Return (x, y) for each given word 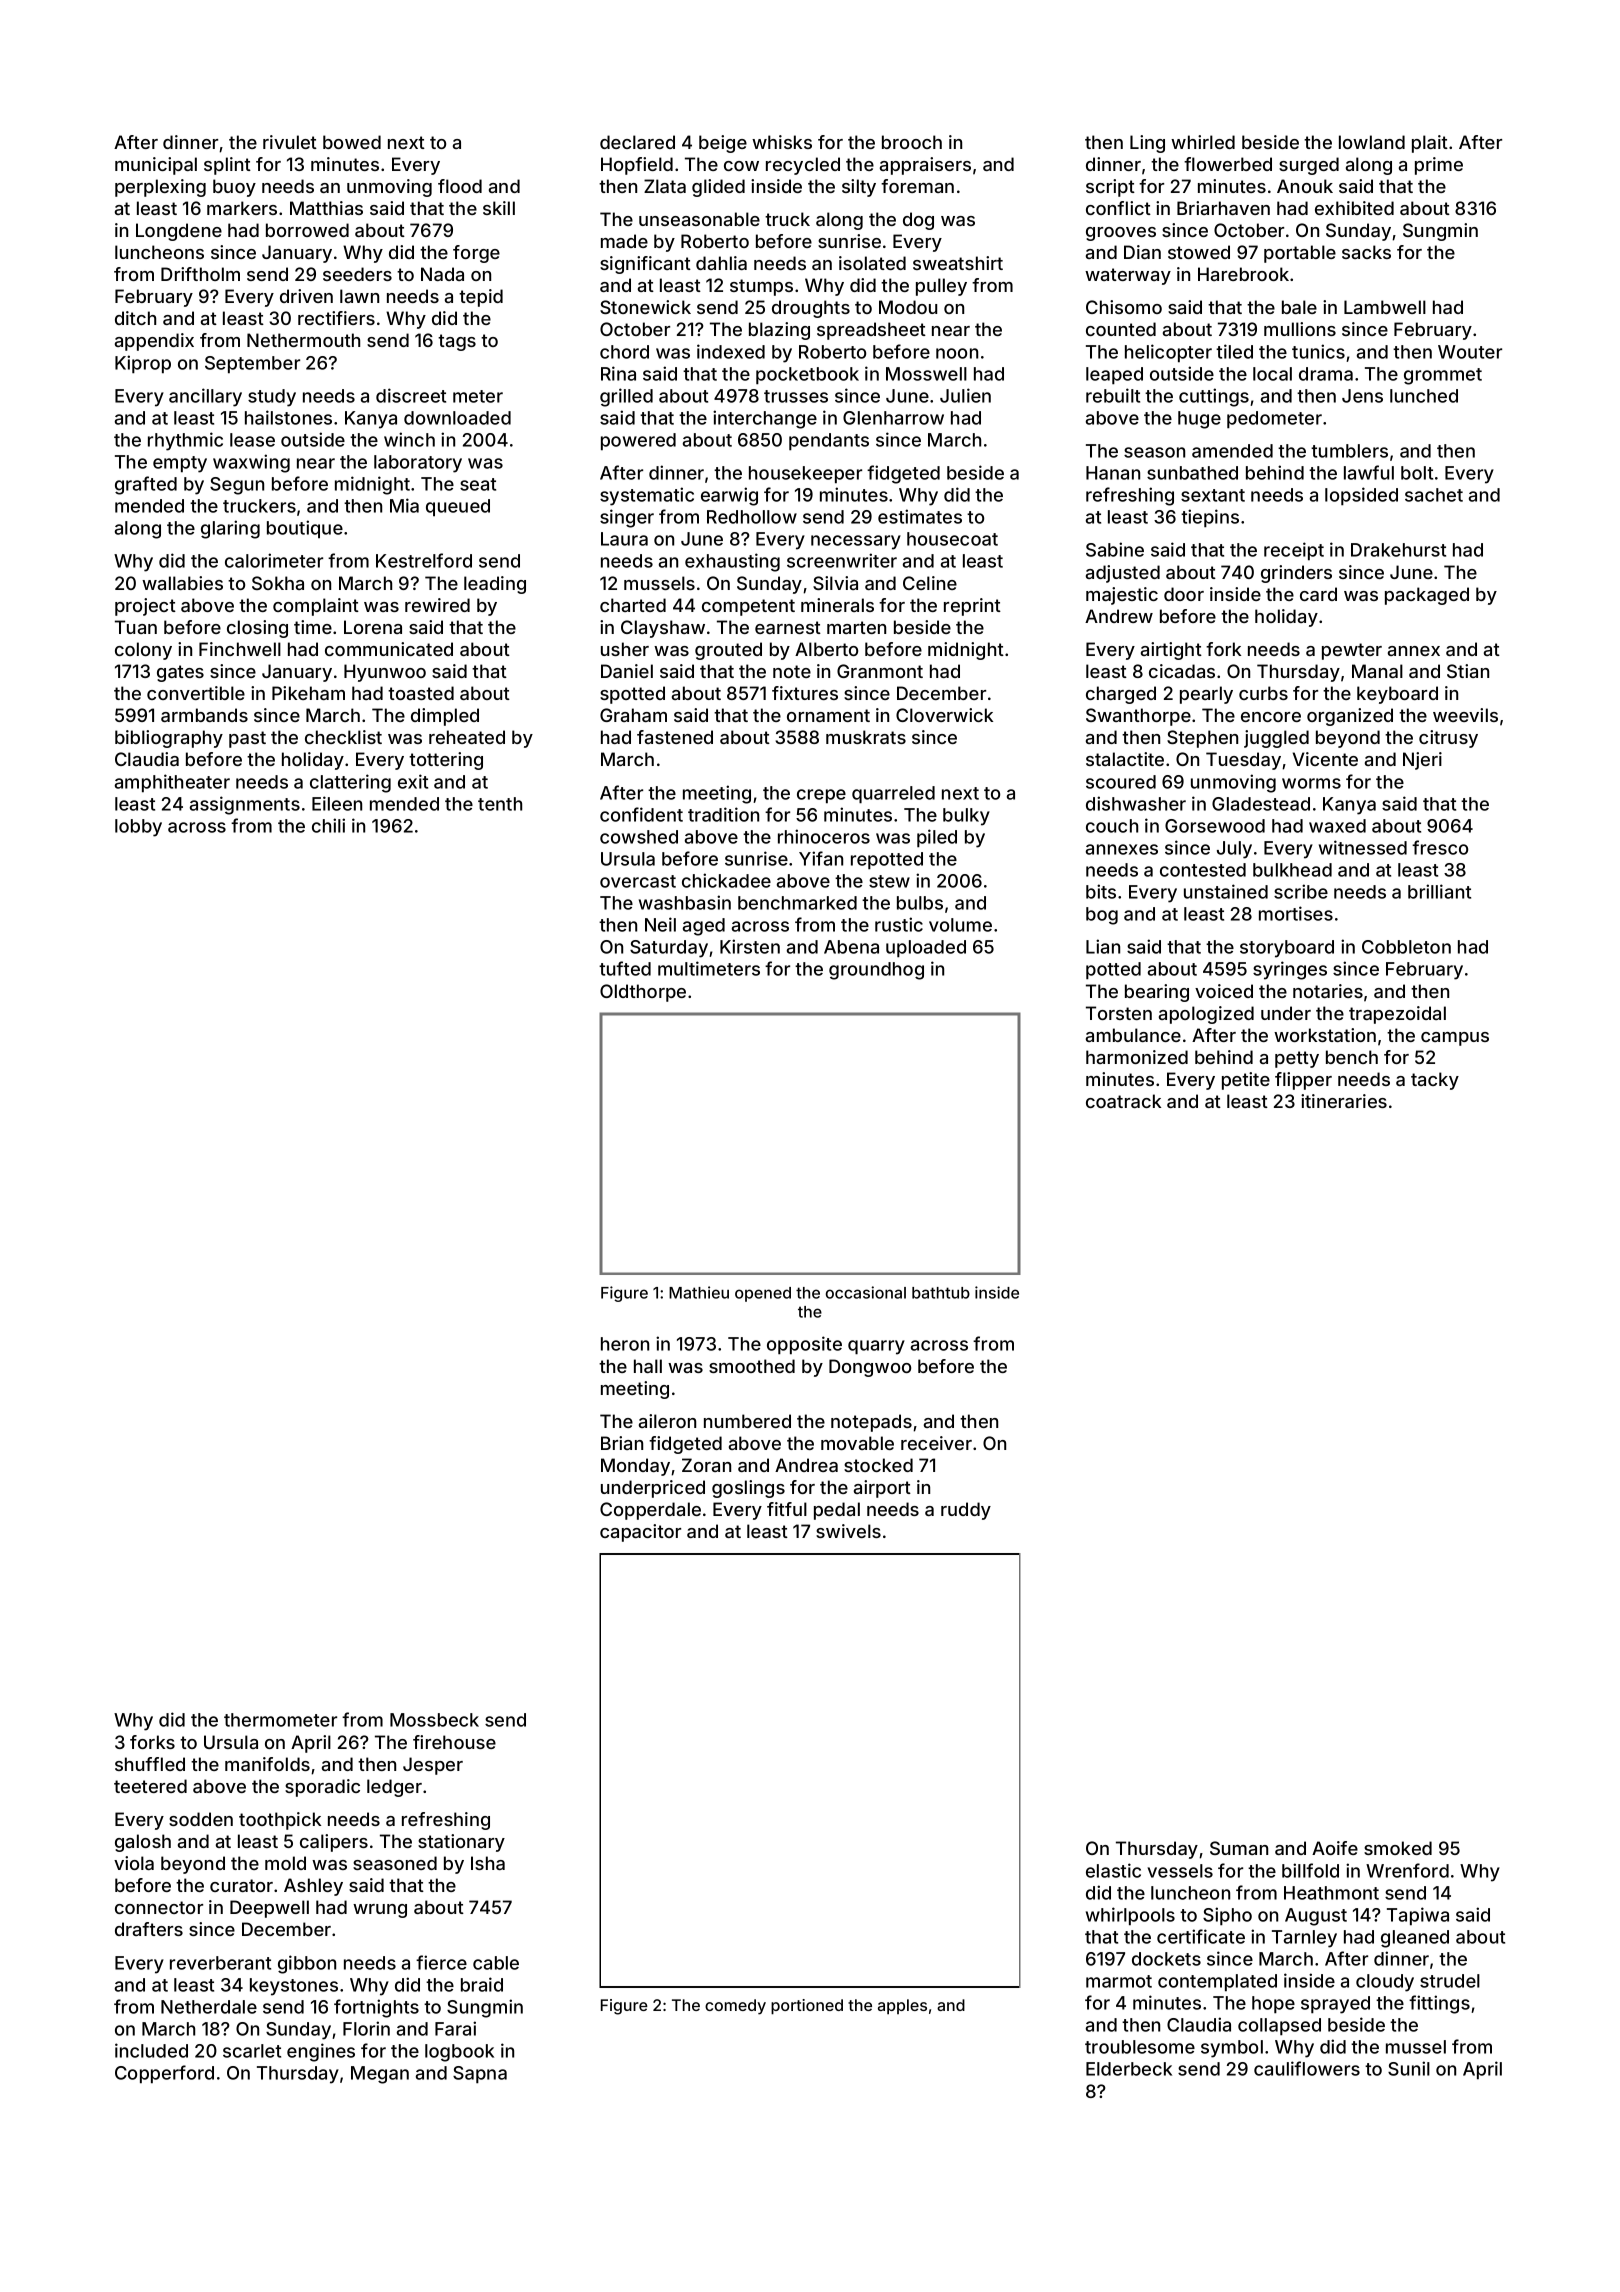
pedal (837, 1511)
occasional (866, 1292)
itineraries (1344, 1101)
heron (625, 1344)
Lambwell (1385, 307)
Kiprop (143, 364)
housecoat (952, 539)
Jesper (433, 1766)
